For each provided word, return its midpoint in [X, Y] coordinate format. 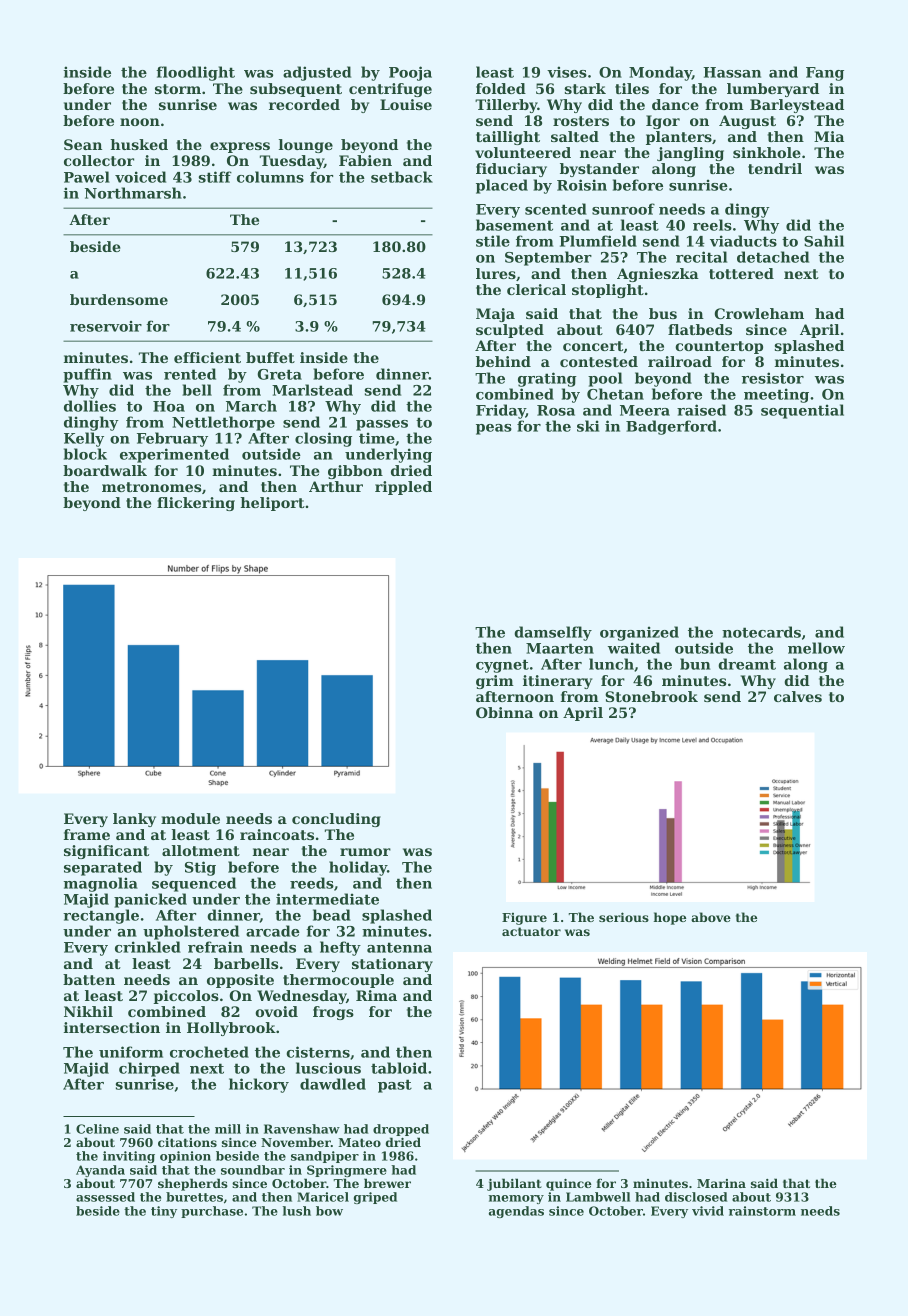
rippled [403, 488]
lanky [134, 820]
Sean [83, 144]
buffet [270, 357]
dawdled [333, 1084]
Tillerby [506, 106]
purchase [212, 1212]
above [711, 917]
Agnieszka [658, 275]
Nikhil [88, 1011]
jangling [690, 154]
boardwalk [105, 470]
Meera [645, 410]
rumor [365, 852]
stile [493, 241]
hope [670, 918]
